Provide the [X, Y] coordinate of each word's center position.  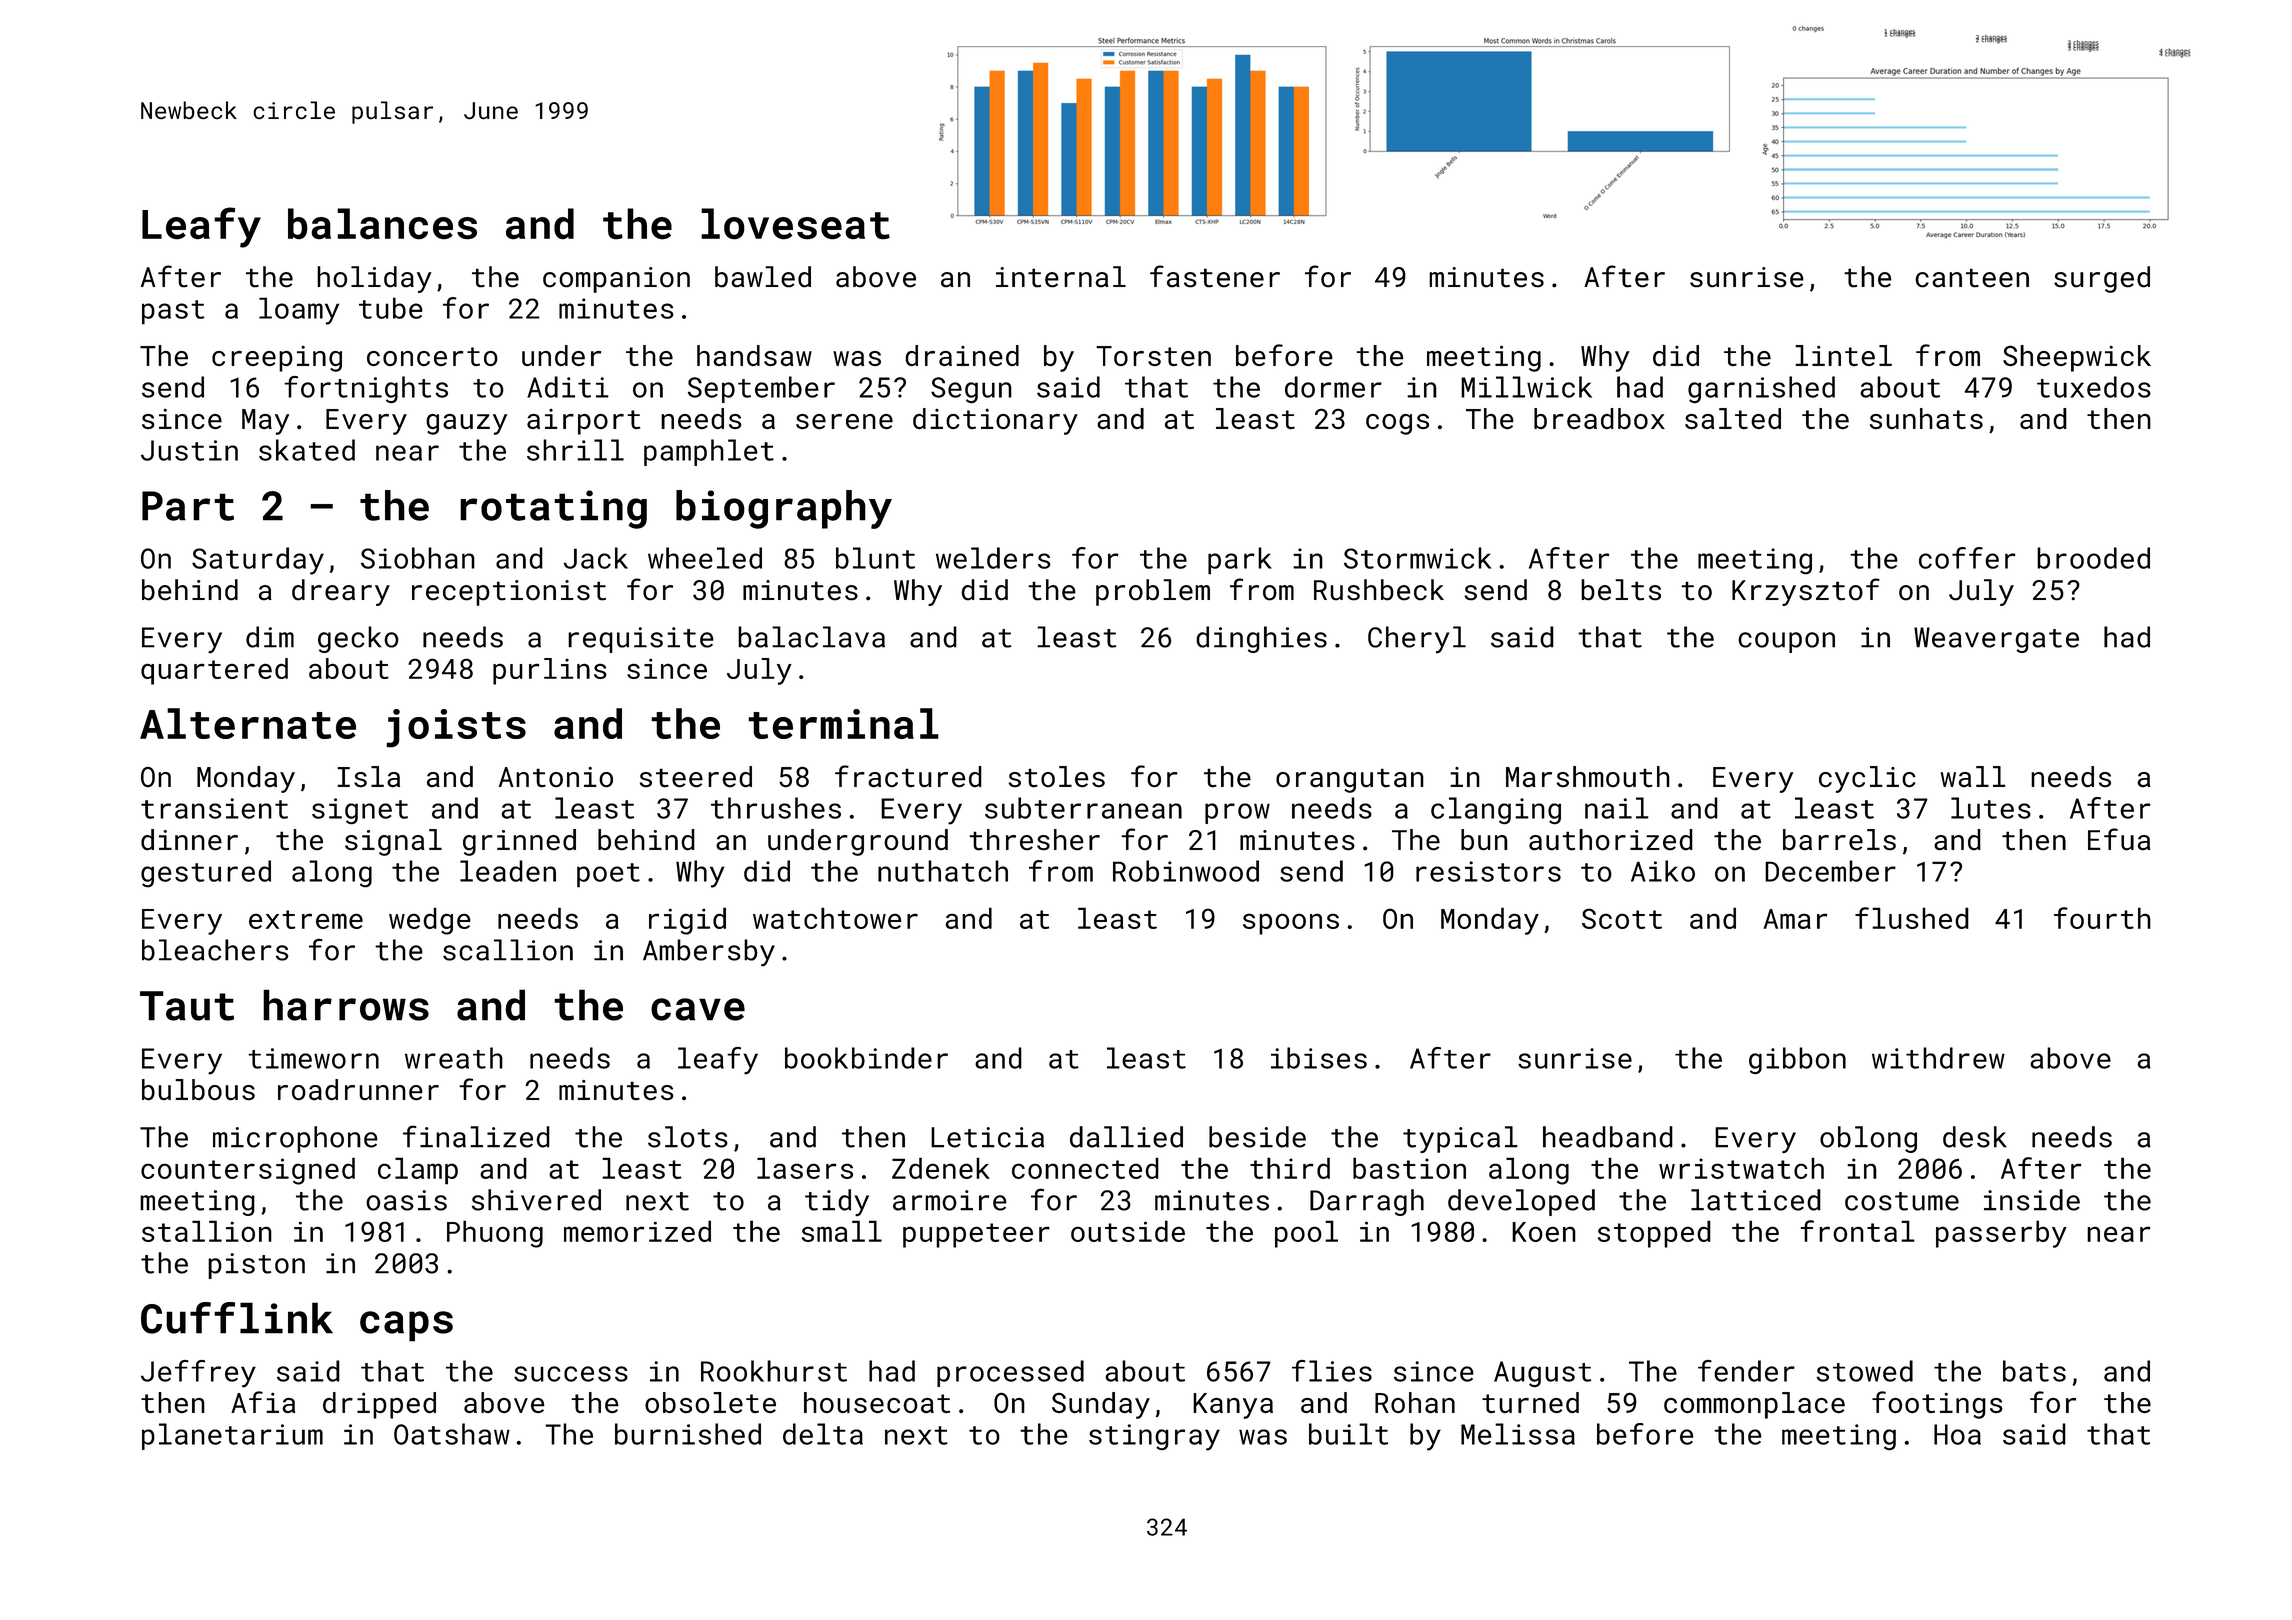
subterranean [1083, 808]
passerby [2001, 1234]
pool [1306, 1234]
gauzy [466, 424]
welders [993, 558]
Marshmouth [1588, 777]
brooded [2093, 558]
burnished [688, 1434]
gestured [206, 873]
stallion [207, 1231]
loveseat [795, 224]
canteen [1972, 277]
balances [382, 224]
